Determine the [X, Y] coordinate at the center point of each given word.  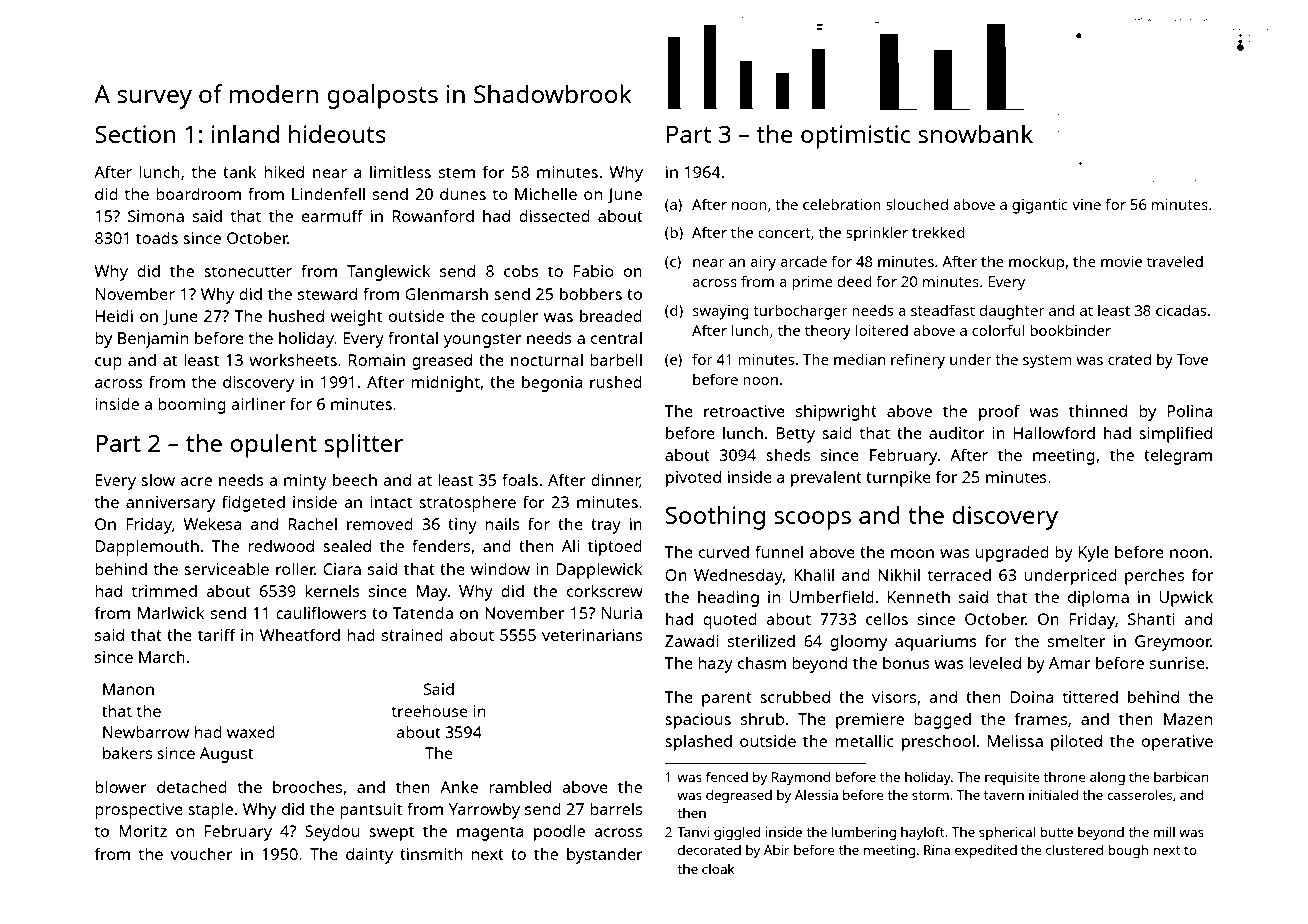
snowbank [975, 133]
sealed [347, 545]
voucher [202, 854]
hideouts [337, 134]
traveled [1175, 261]
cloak [718, 869]
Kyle [1094, 553]
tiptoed [615, 548]
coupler [509, 317]
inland [245, 133]
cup [108, 363]
